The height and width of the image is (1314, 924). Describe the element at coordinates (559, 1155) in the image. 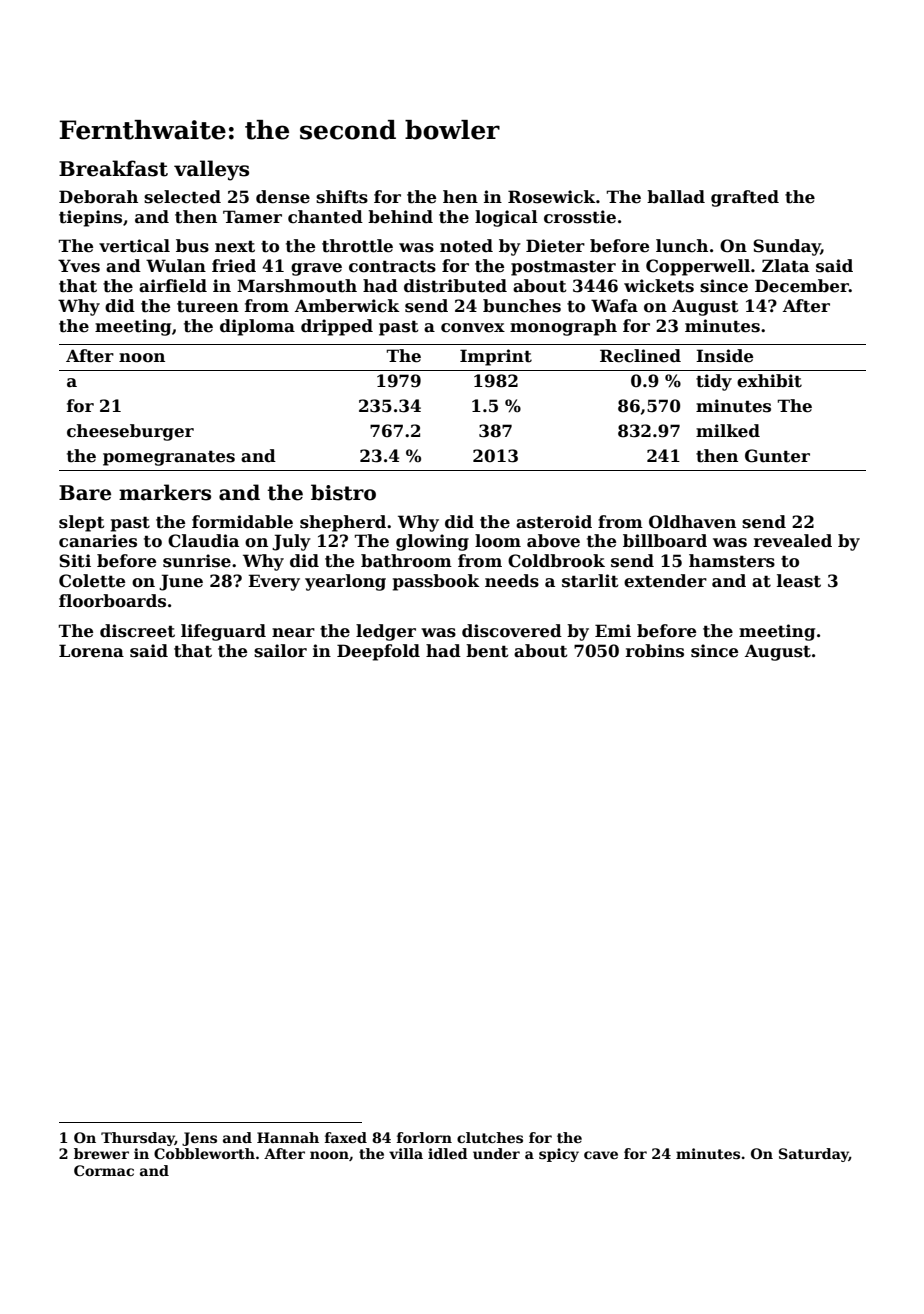

I see `spicy` at that location.
